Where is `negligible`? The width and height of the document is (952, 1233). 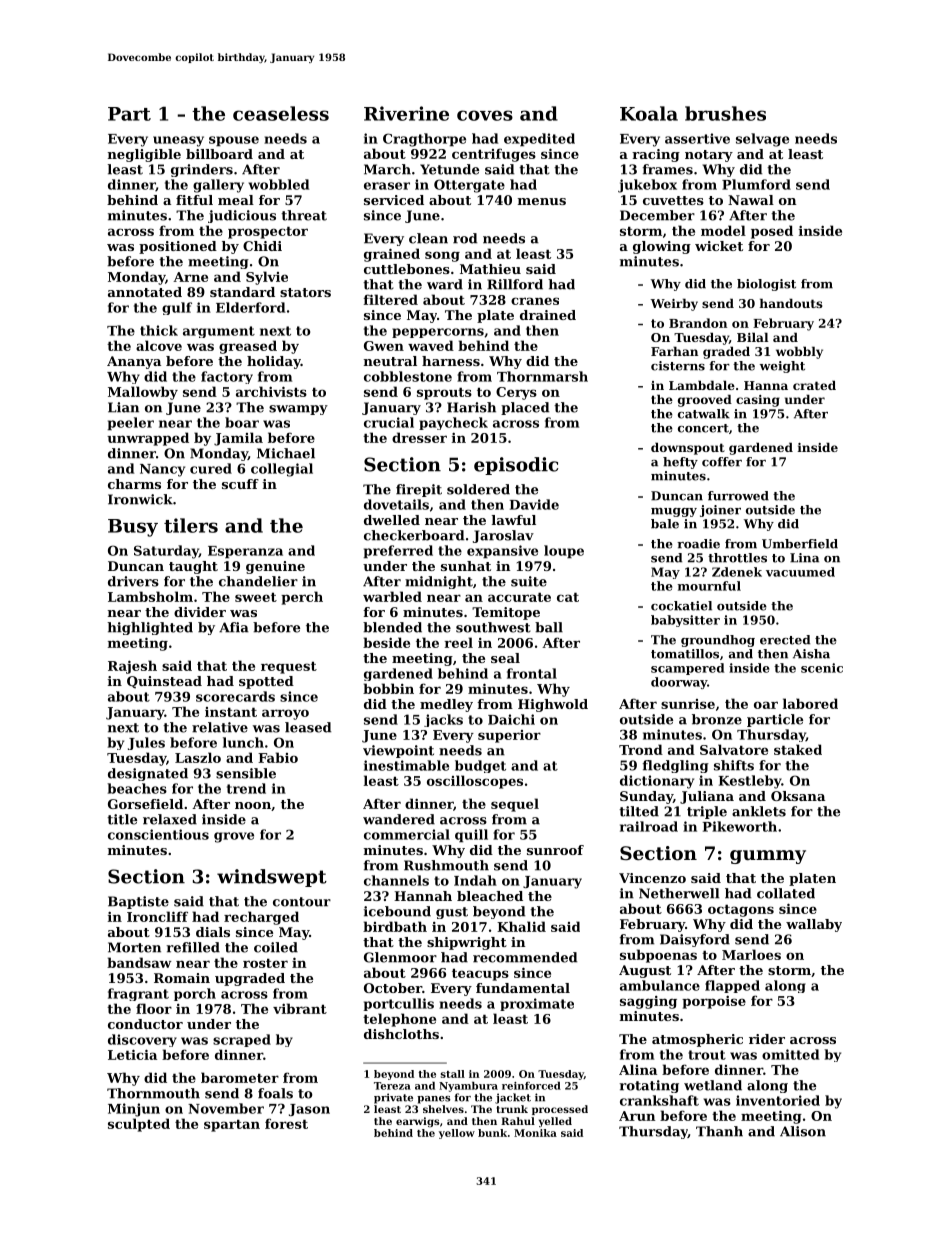
negligible is located at coordinates (144, 155).
